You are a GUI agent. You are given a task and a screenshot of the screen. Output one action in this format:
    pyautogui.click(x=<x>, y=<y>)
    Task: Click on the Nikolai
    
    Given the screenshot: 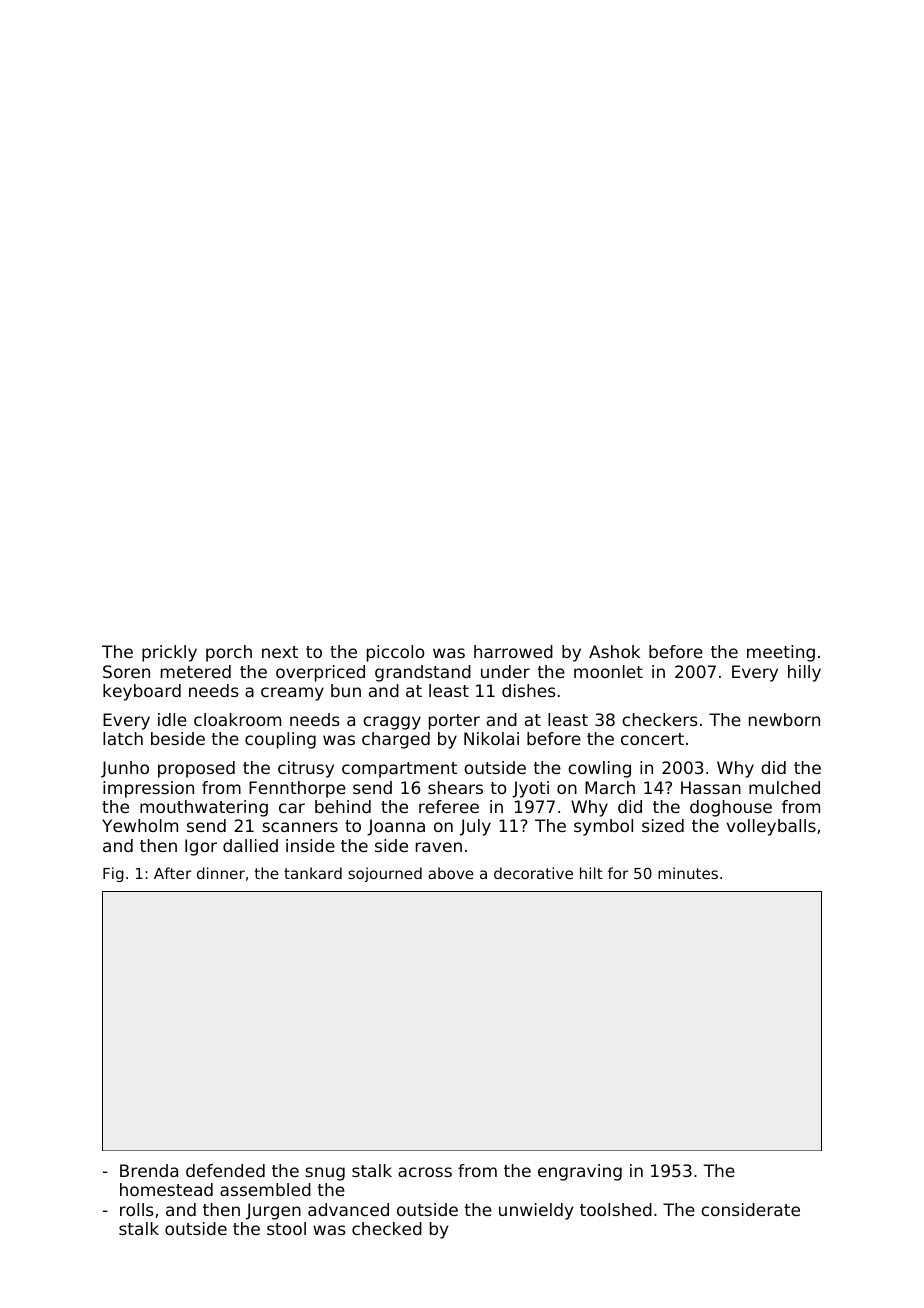 What is the action you would take?
    pyautogui.click(x=491, y=738)
